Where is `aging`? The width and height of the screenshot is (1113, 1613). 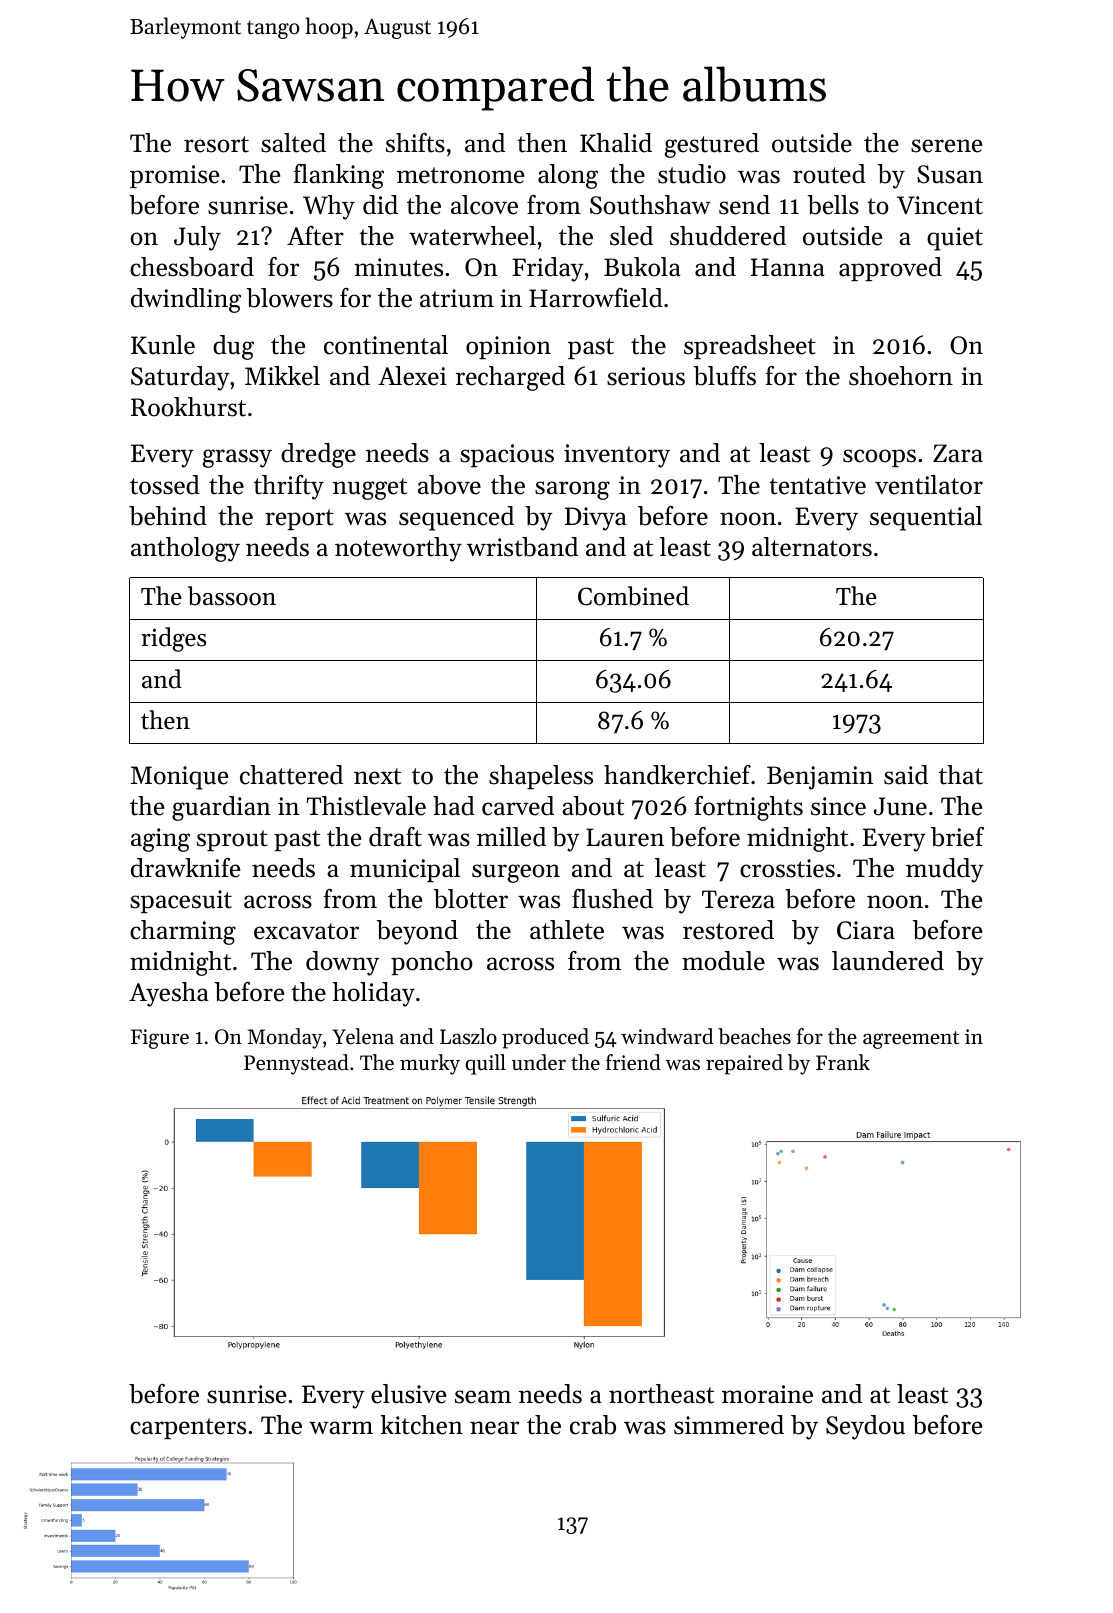 aging is located at coordinates (160, 840).
